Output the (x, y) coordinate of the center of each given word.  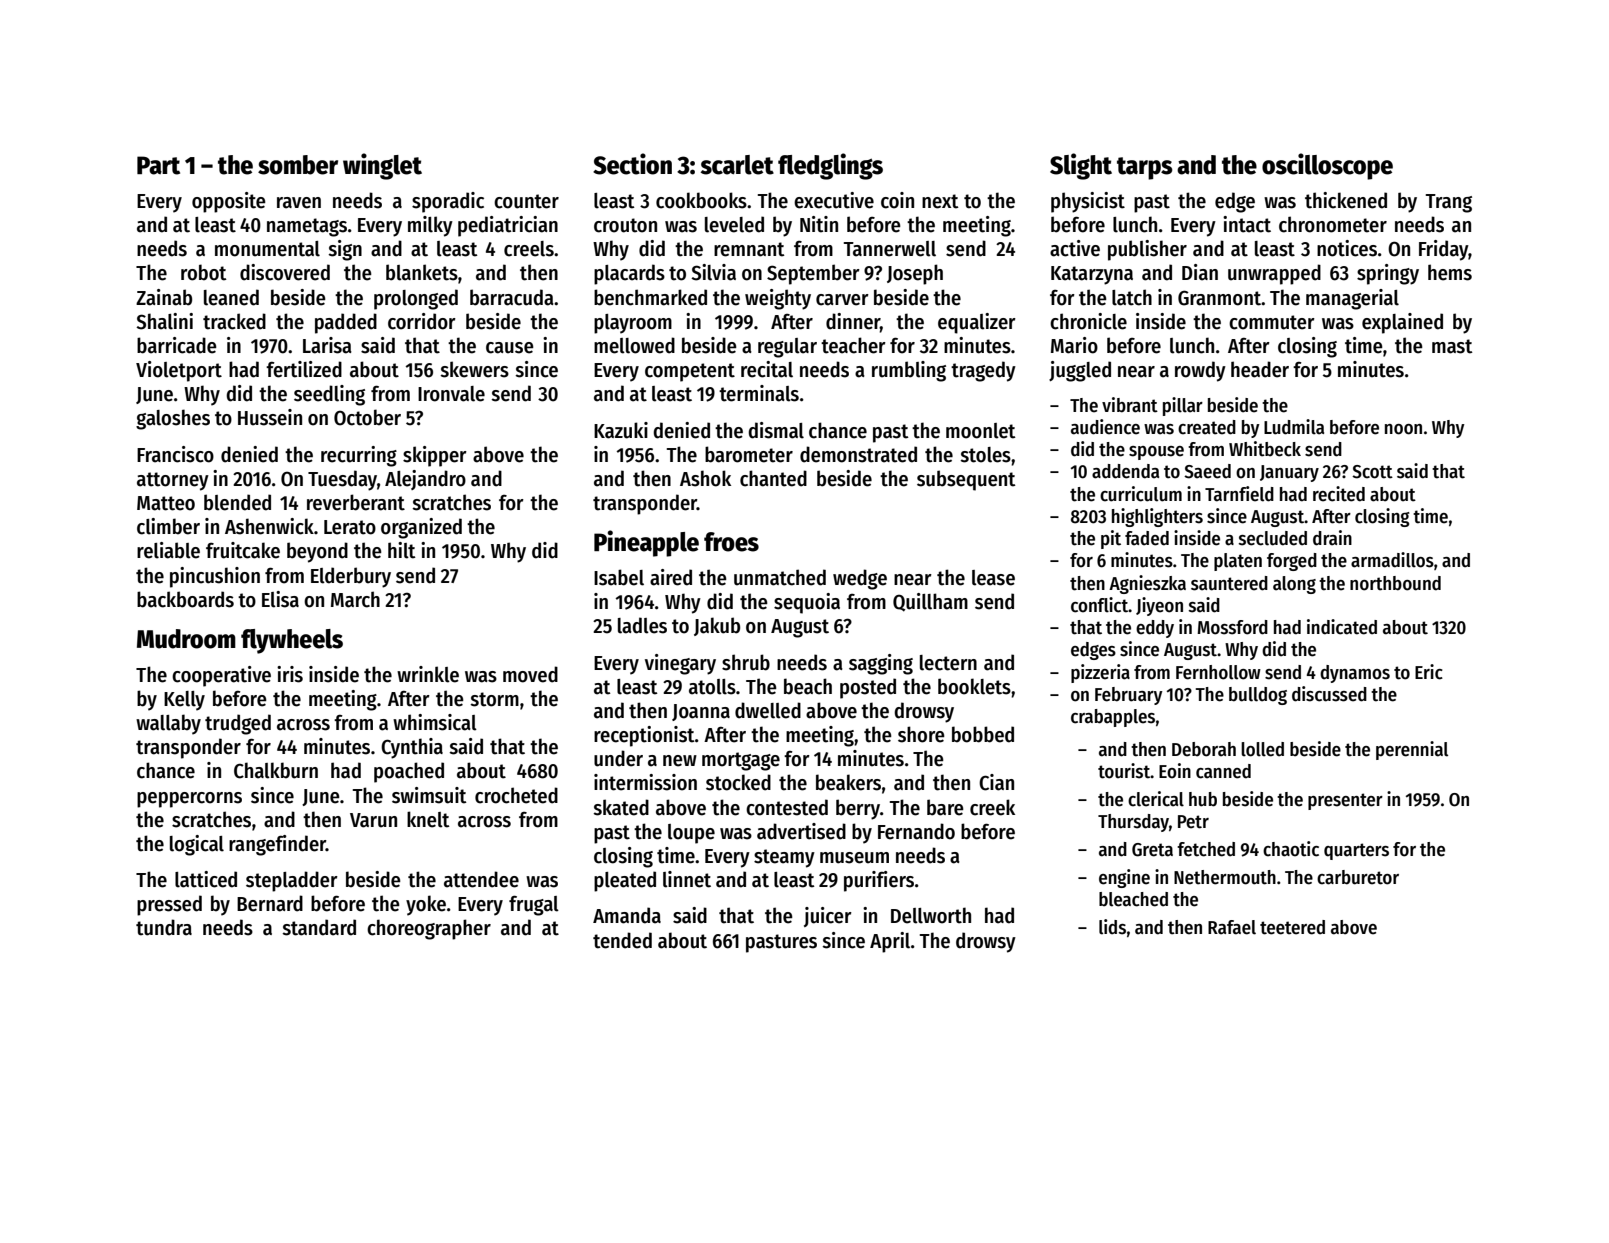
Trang (1449, 203)
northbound (1395, 583)
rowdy (1200, 371)
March (355, 599)
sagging (881, 664)
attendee (481, 879)
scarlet (737, 165)
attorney (173, 481)
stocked (738, 782)
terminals (759, 393)
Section (632, 164)
